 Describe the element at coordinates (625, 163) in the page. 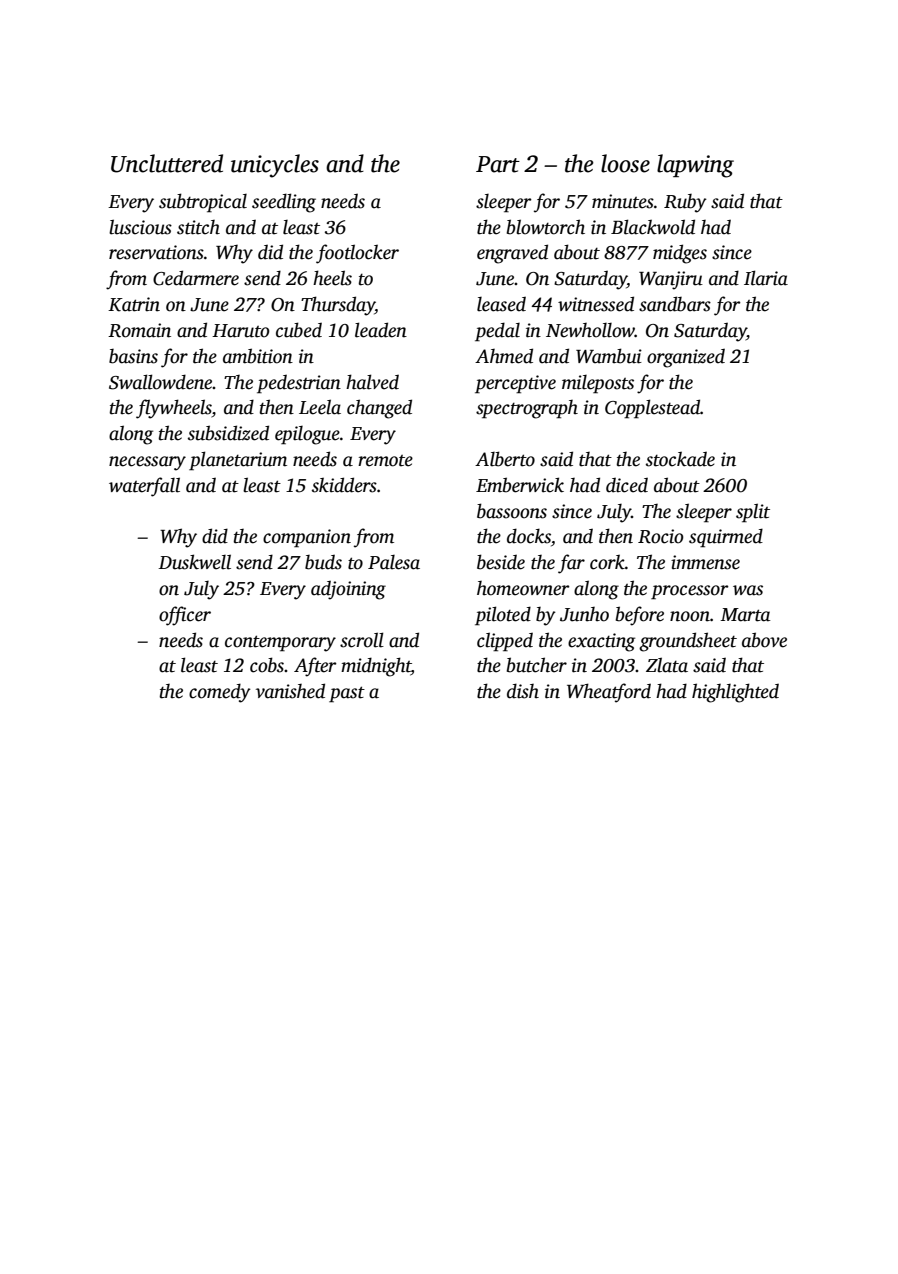

I see `loose` at that location.
